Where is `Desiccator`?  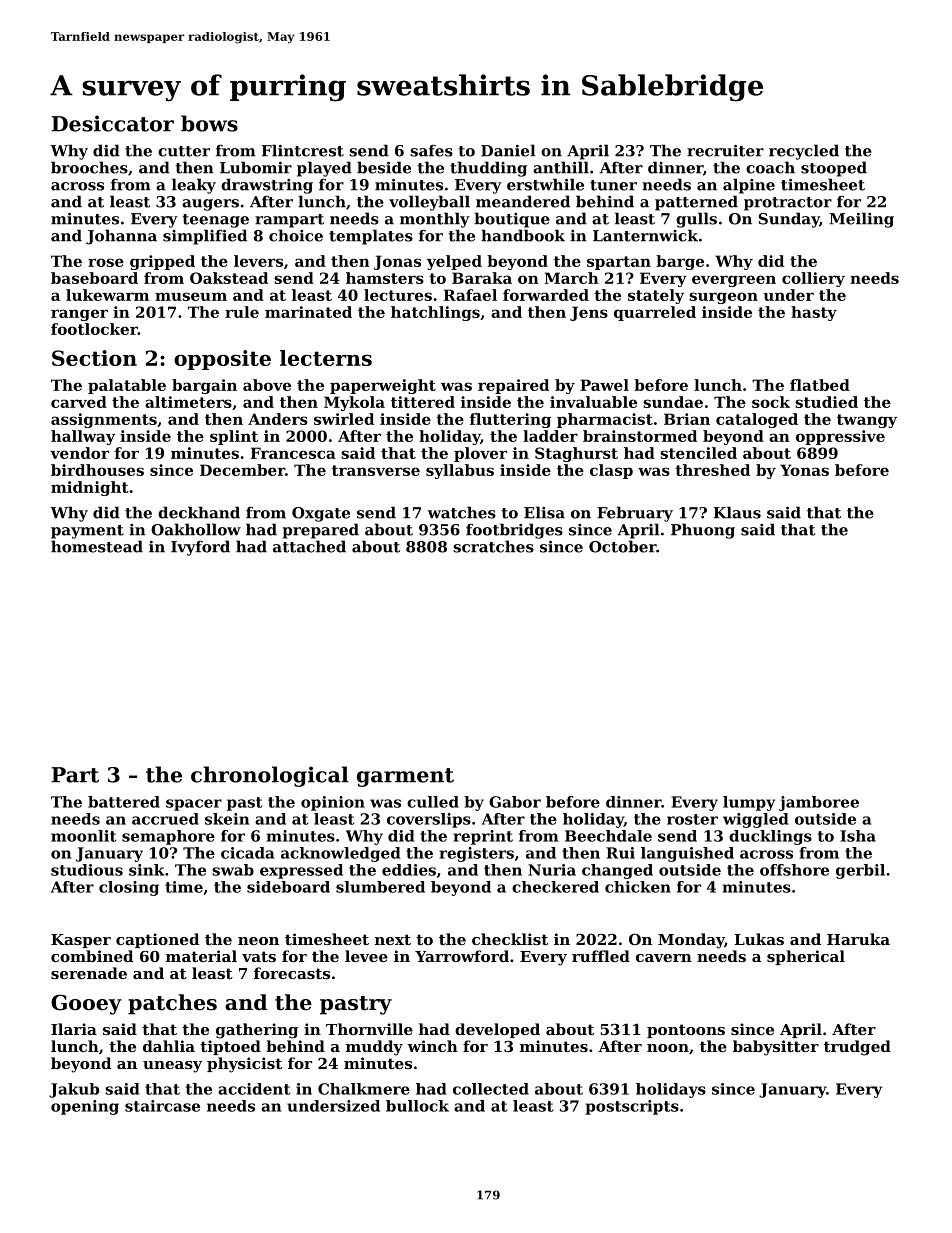 Desiccator is located at coordinates (112, 123).
